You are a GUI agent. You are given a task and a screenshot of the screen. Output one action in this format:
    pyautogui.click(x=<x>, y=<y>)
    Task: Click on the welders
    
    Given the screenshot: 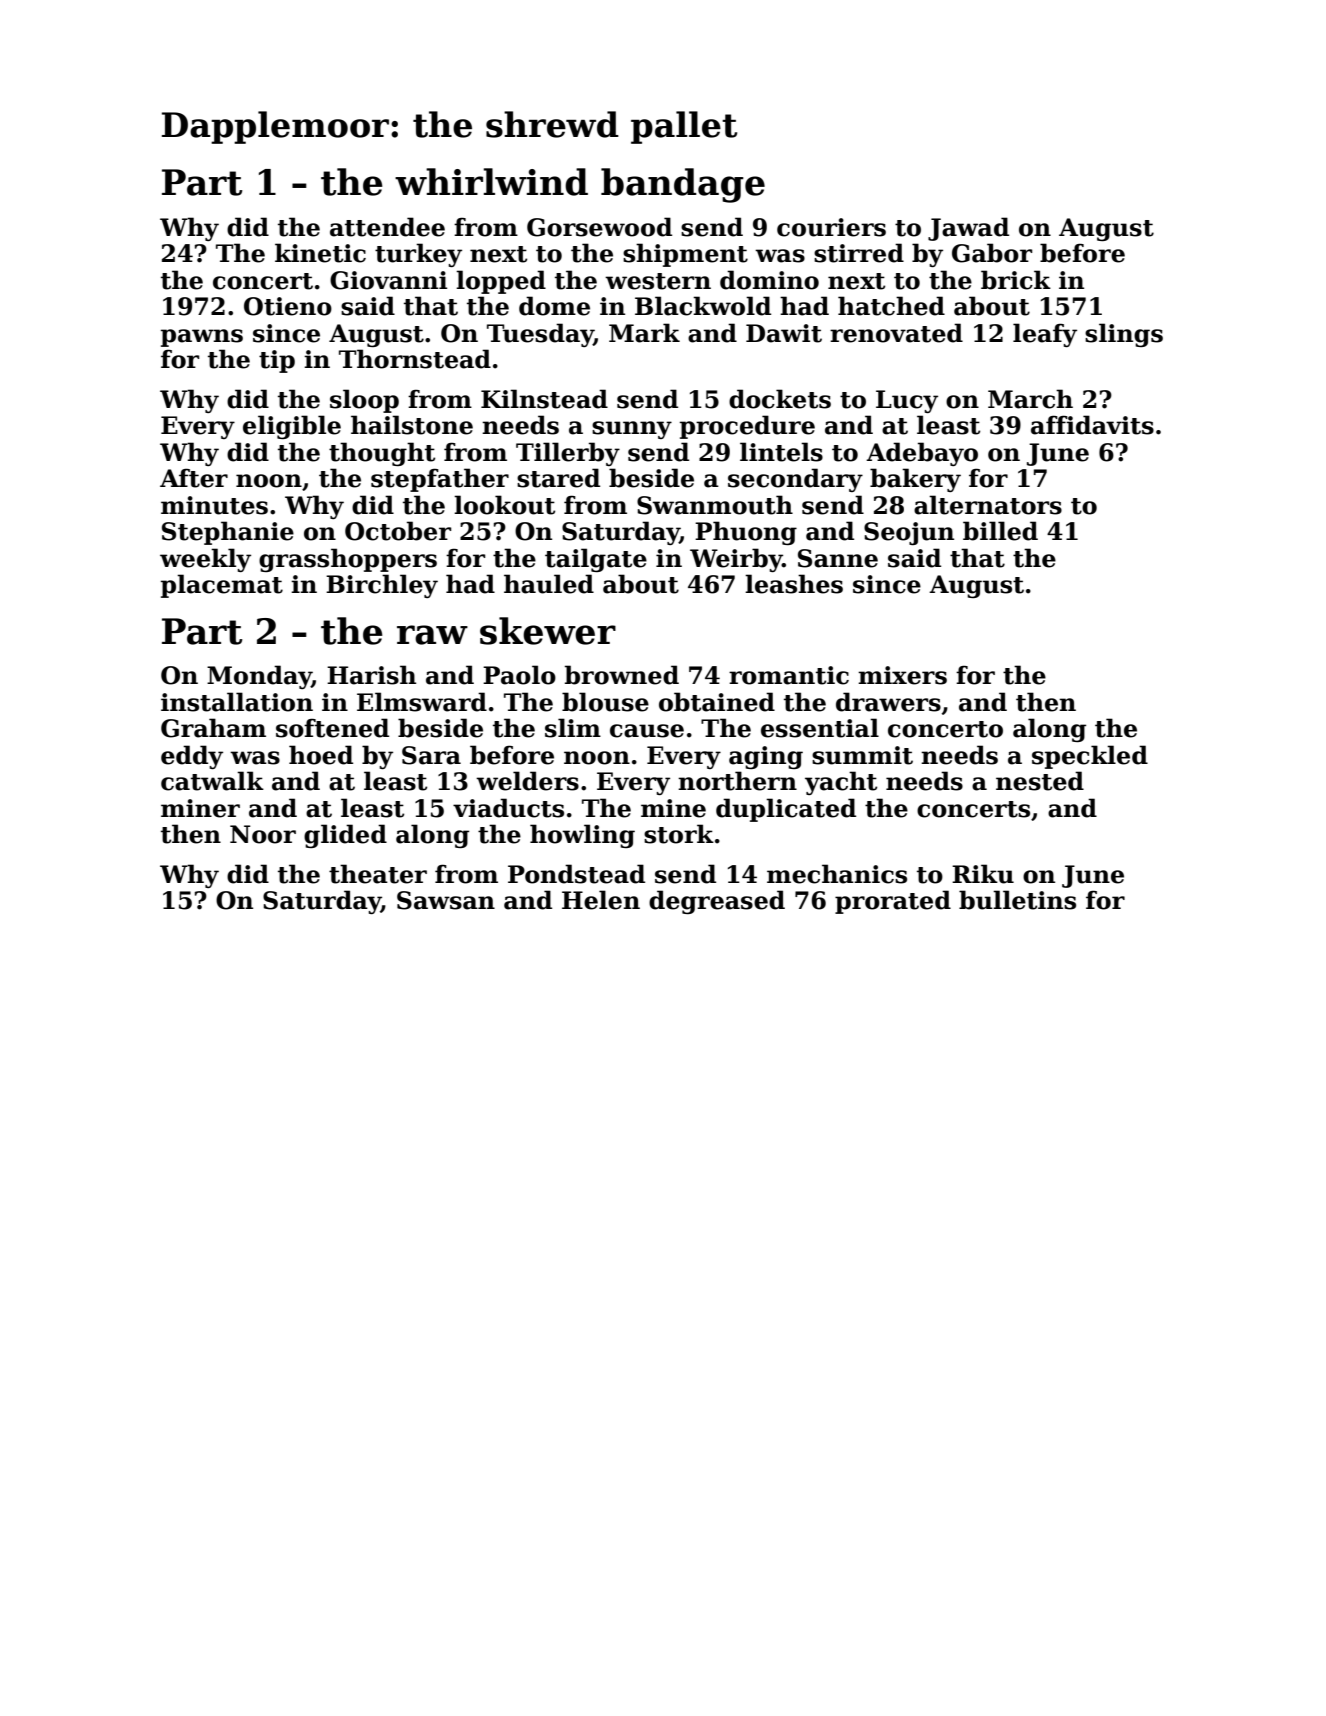 What is the action you would take?
    pyautogui.click(x=527, y=781)
